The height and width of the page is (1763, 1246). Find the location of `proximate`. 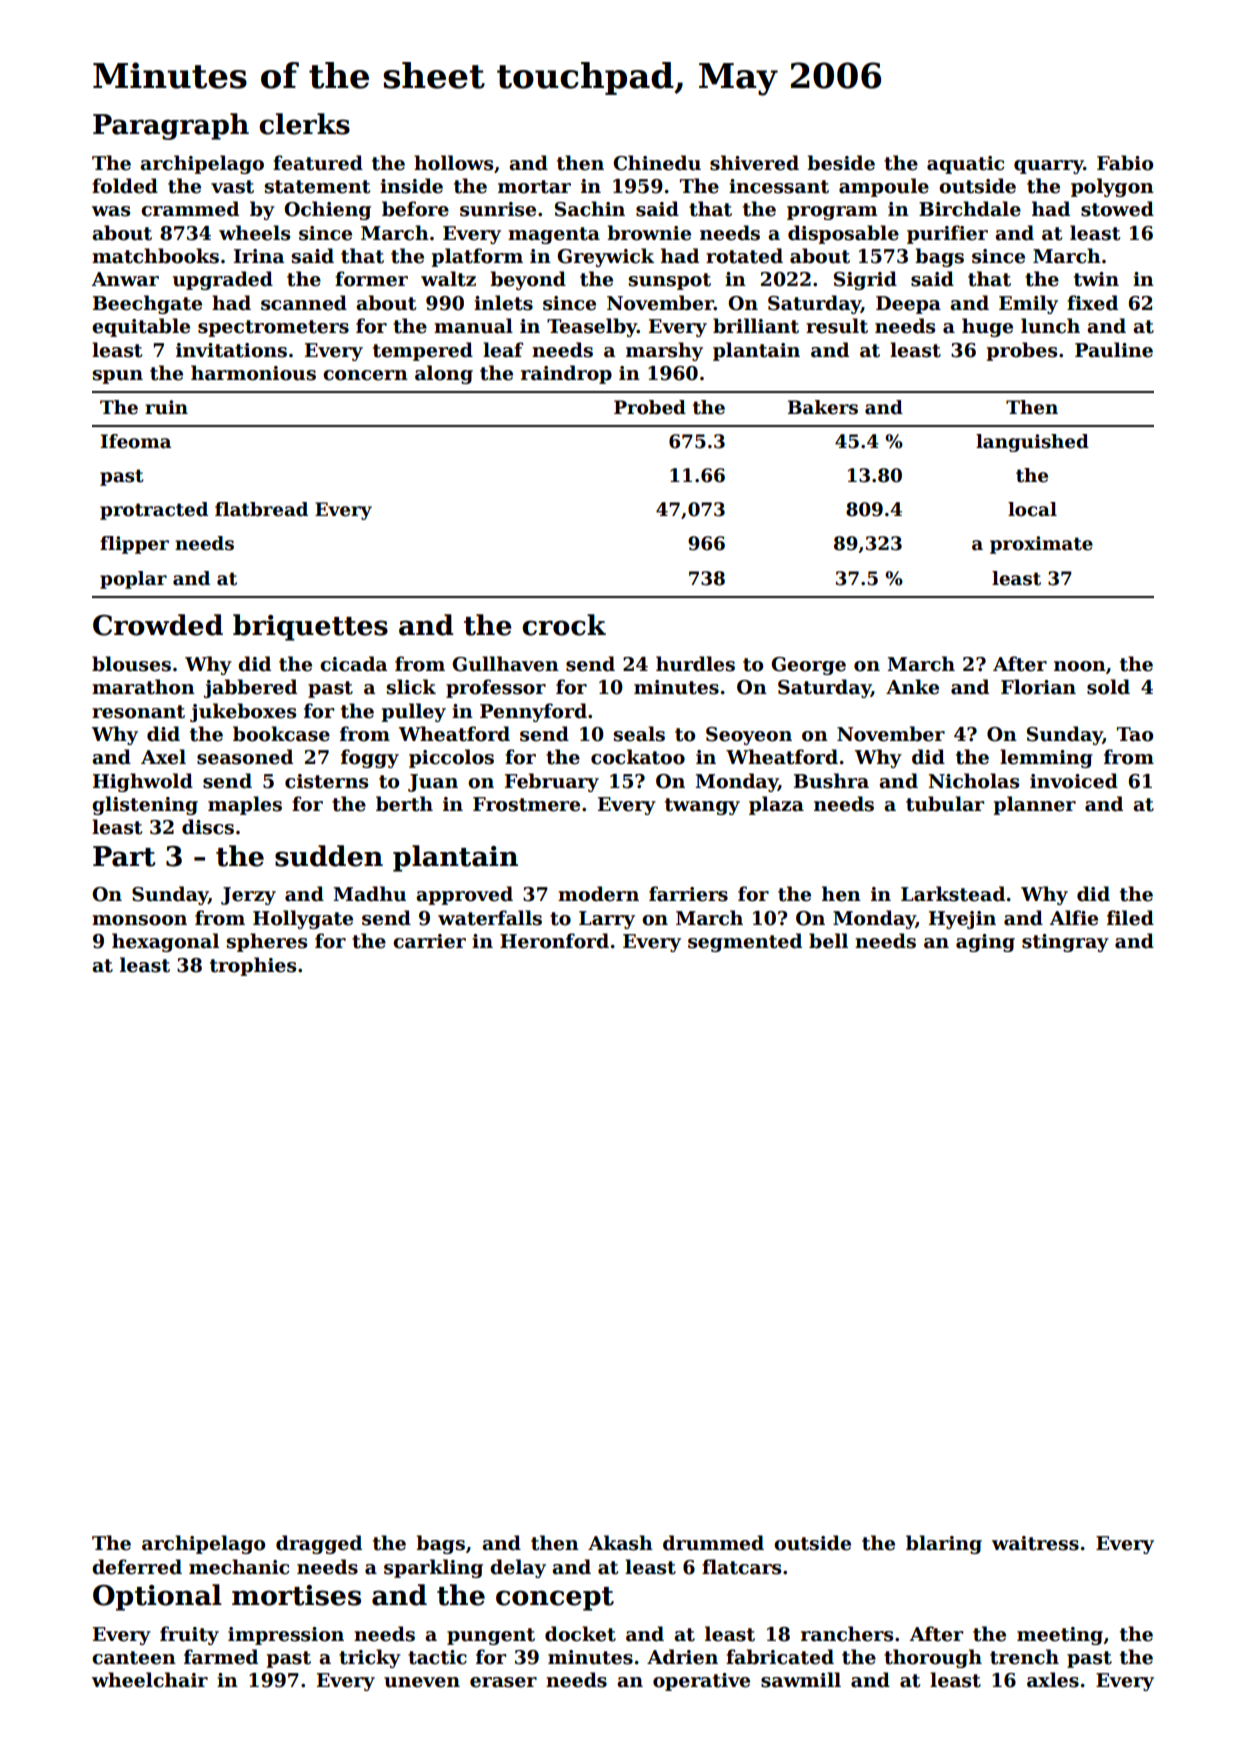

proximate is located at coordinates (1041, 545).
